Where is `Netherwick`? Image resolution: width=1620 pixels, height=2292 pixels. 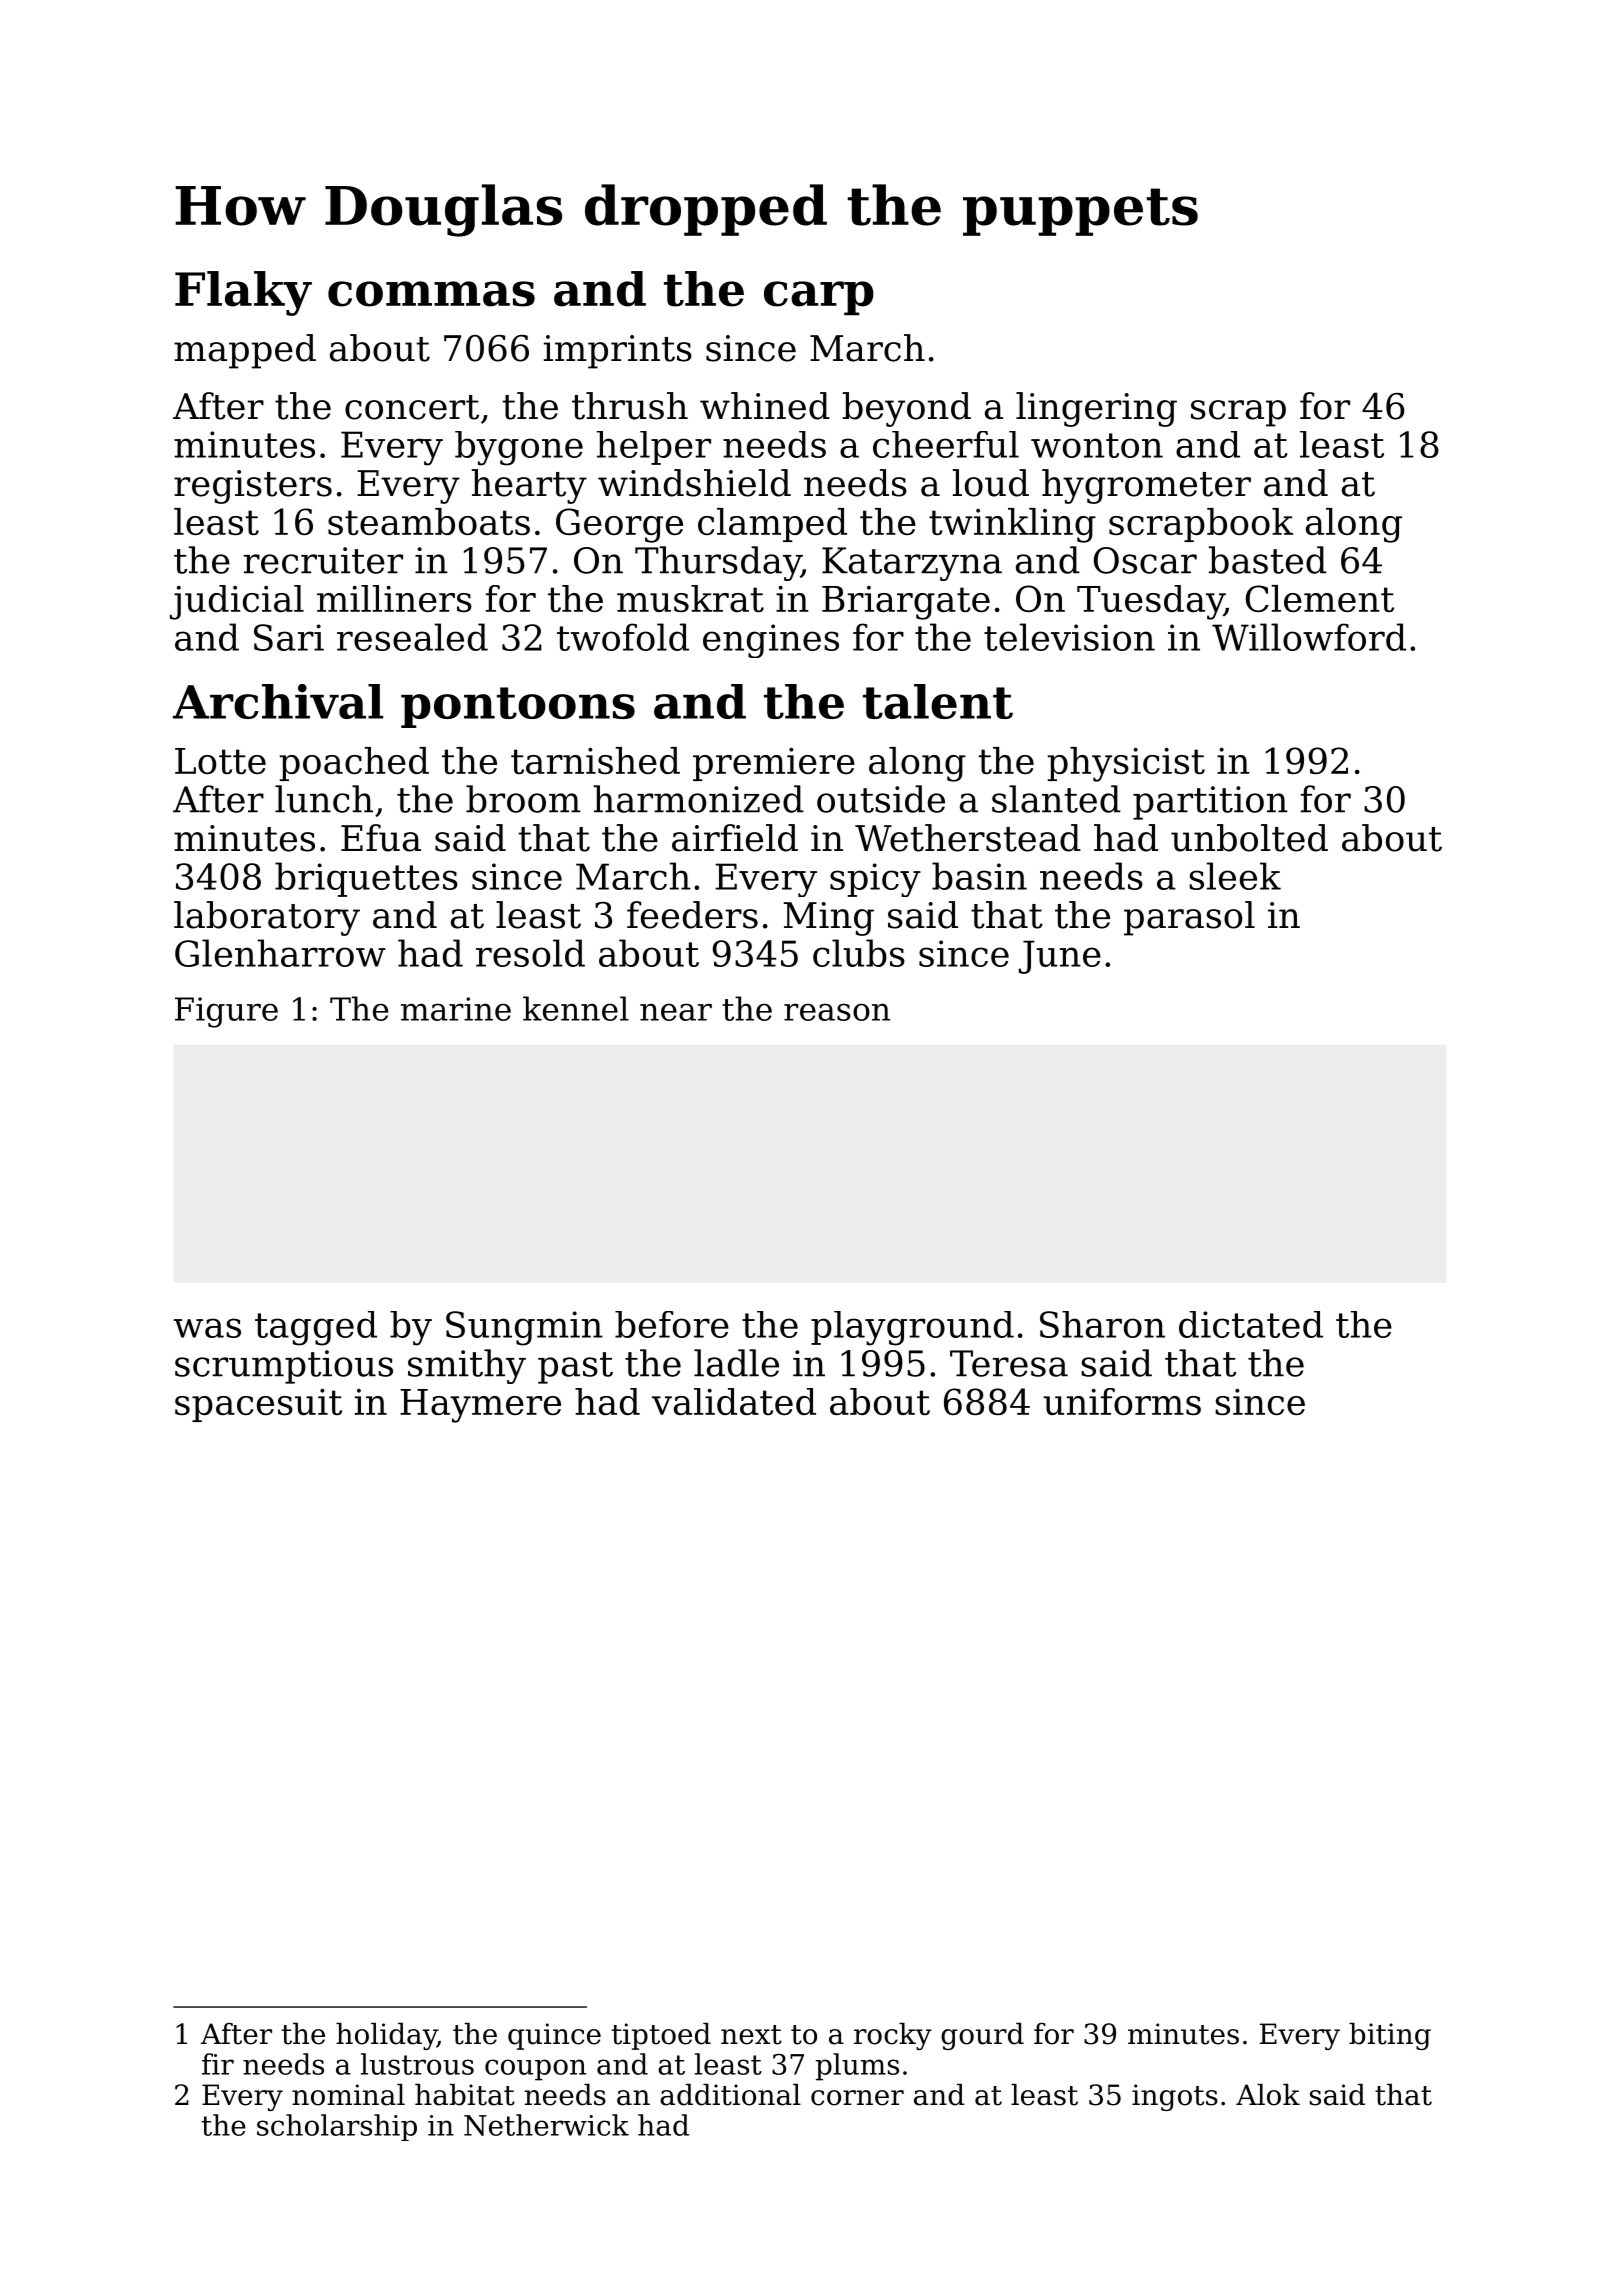 Netherwick is located at coordinates (546, 2125).
